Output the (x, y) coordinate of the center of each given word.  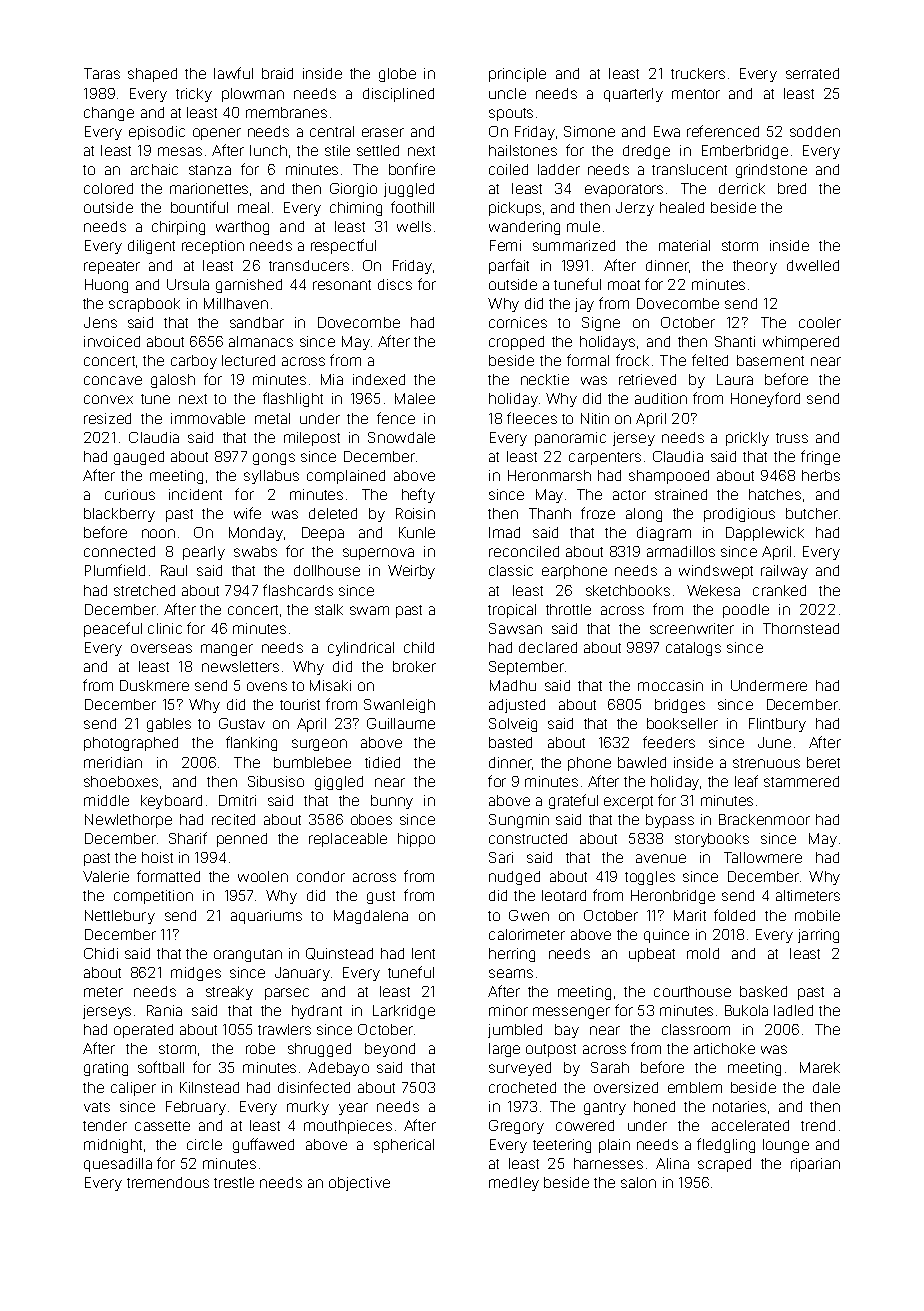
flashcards (298, 590)
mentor (696, 94)
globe (397, 75)
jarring (818, 936)
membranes (286, 112)
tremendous (168, 1182)
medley (514, 1184)
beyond (390, 1050)
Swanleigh (399, 706)
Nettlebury (120, 917)
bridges (680, 706)
